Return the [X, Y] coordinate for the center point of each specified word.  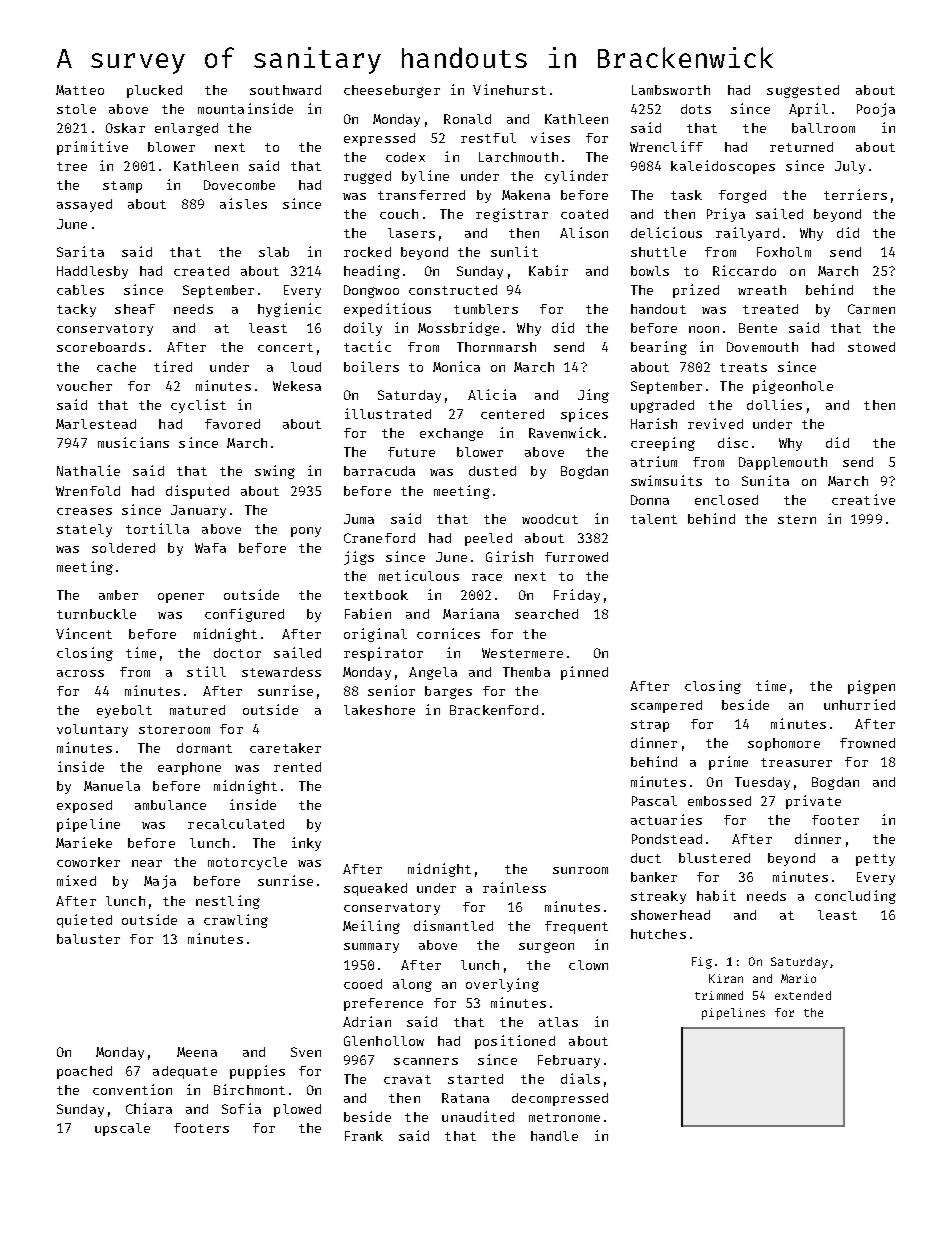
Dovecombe [239, 185]
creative [863, 499]
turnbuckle [96, 614]
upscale [122, 1129]
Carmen [871, 309]
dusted [492, 471]
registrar [512, 215]
